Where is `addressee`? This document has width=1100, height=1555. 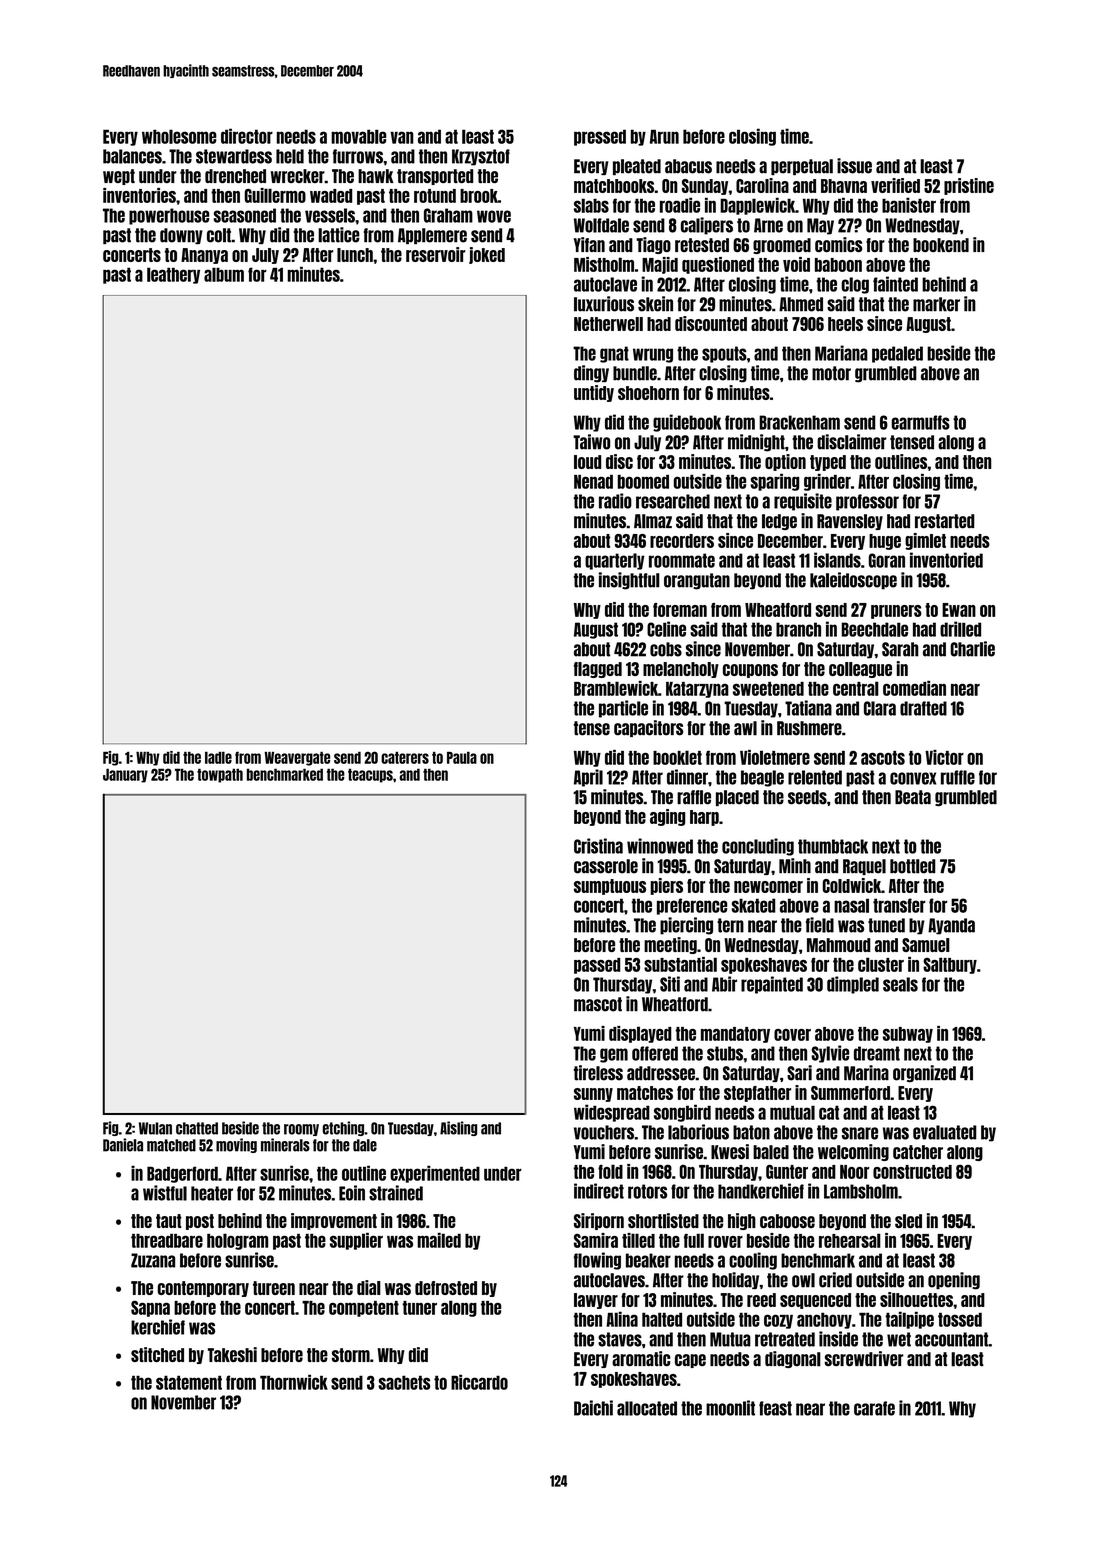
addressee is located at coordinates (661, 1073).
